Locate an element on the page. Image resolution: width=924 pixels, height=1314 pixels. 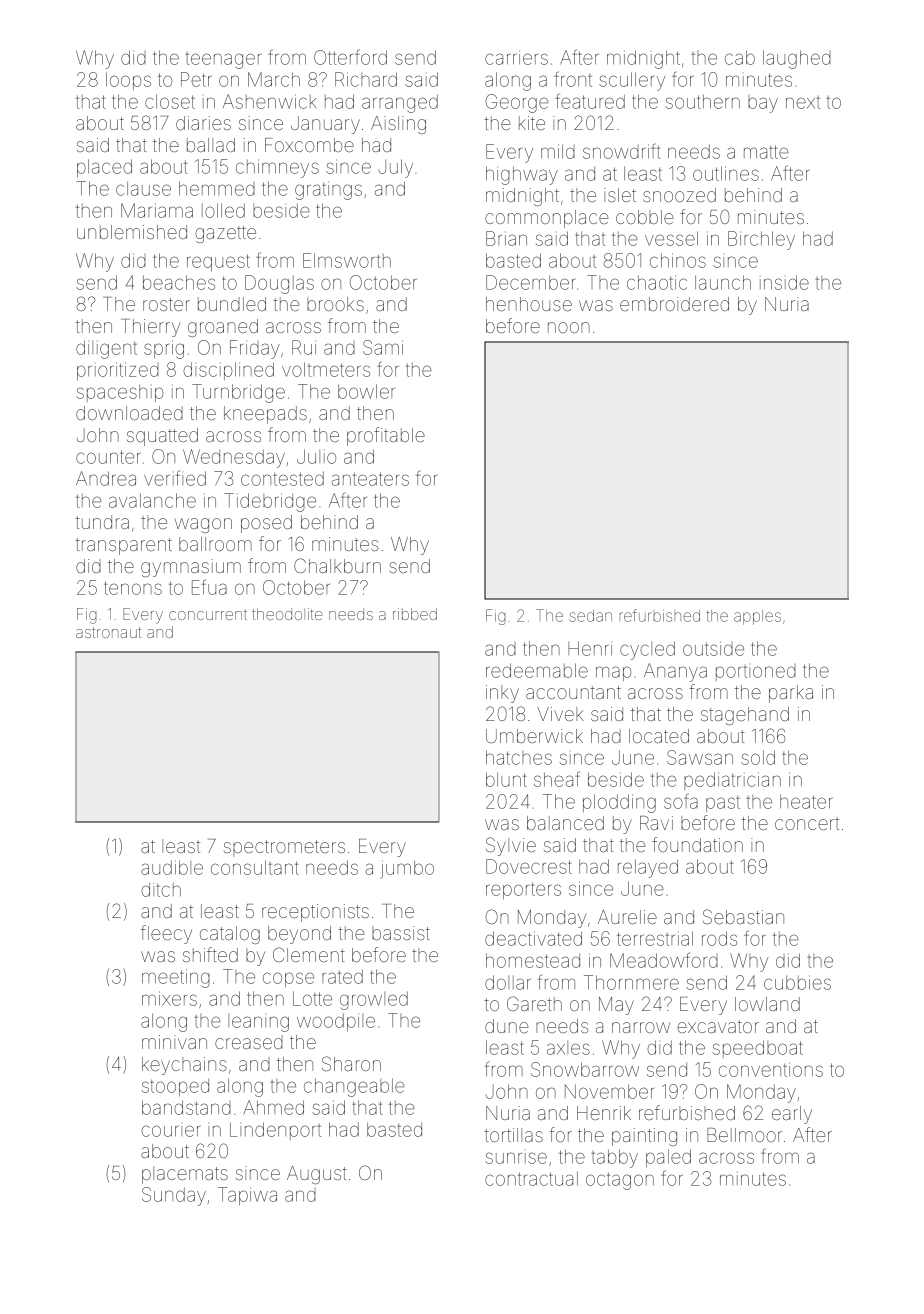
Bellmoor is located at coordinates (744, 1135).
